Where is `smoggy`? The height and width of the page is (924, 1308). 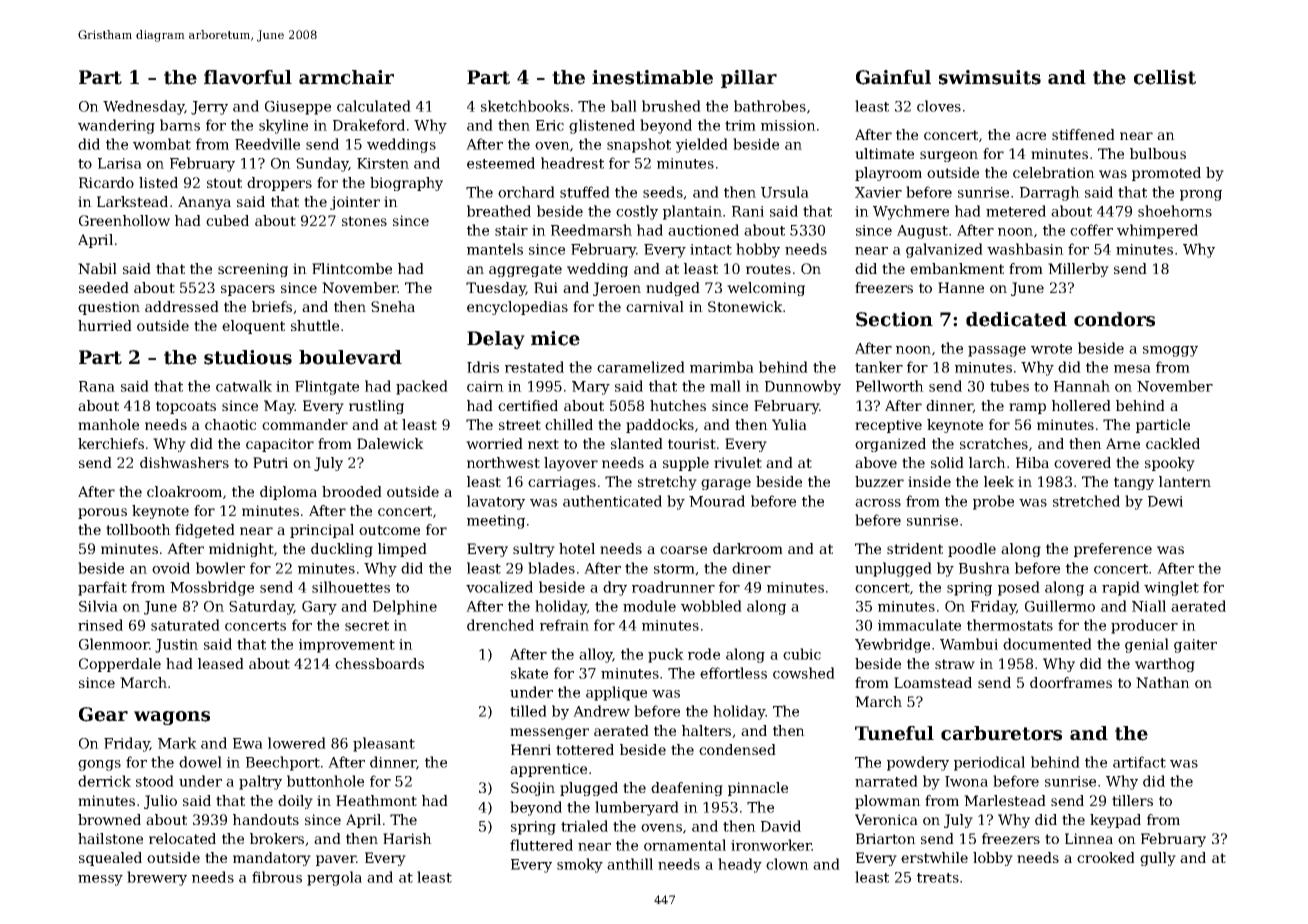
smoggy is located at coordinates (1170, 351).
